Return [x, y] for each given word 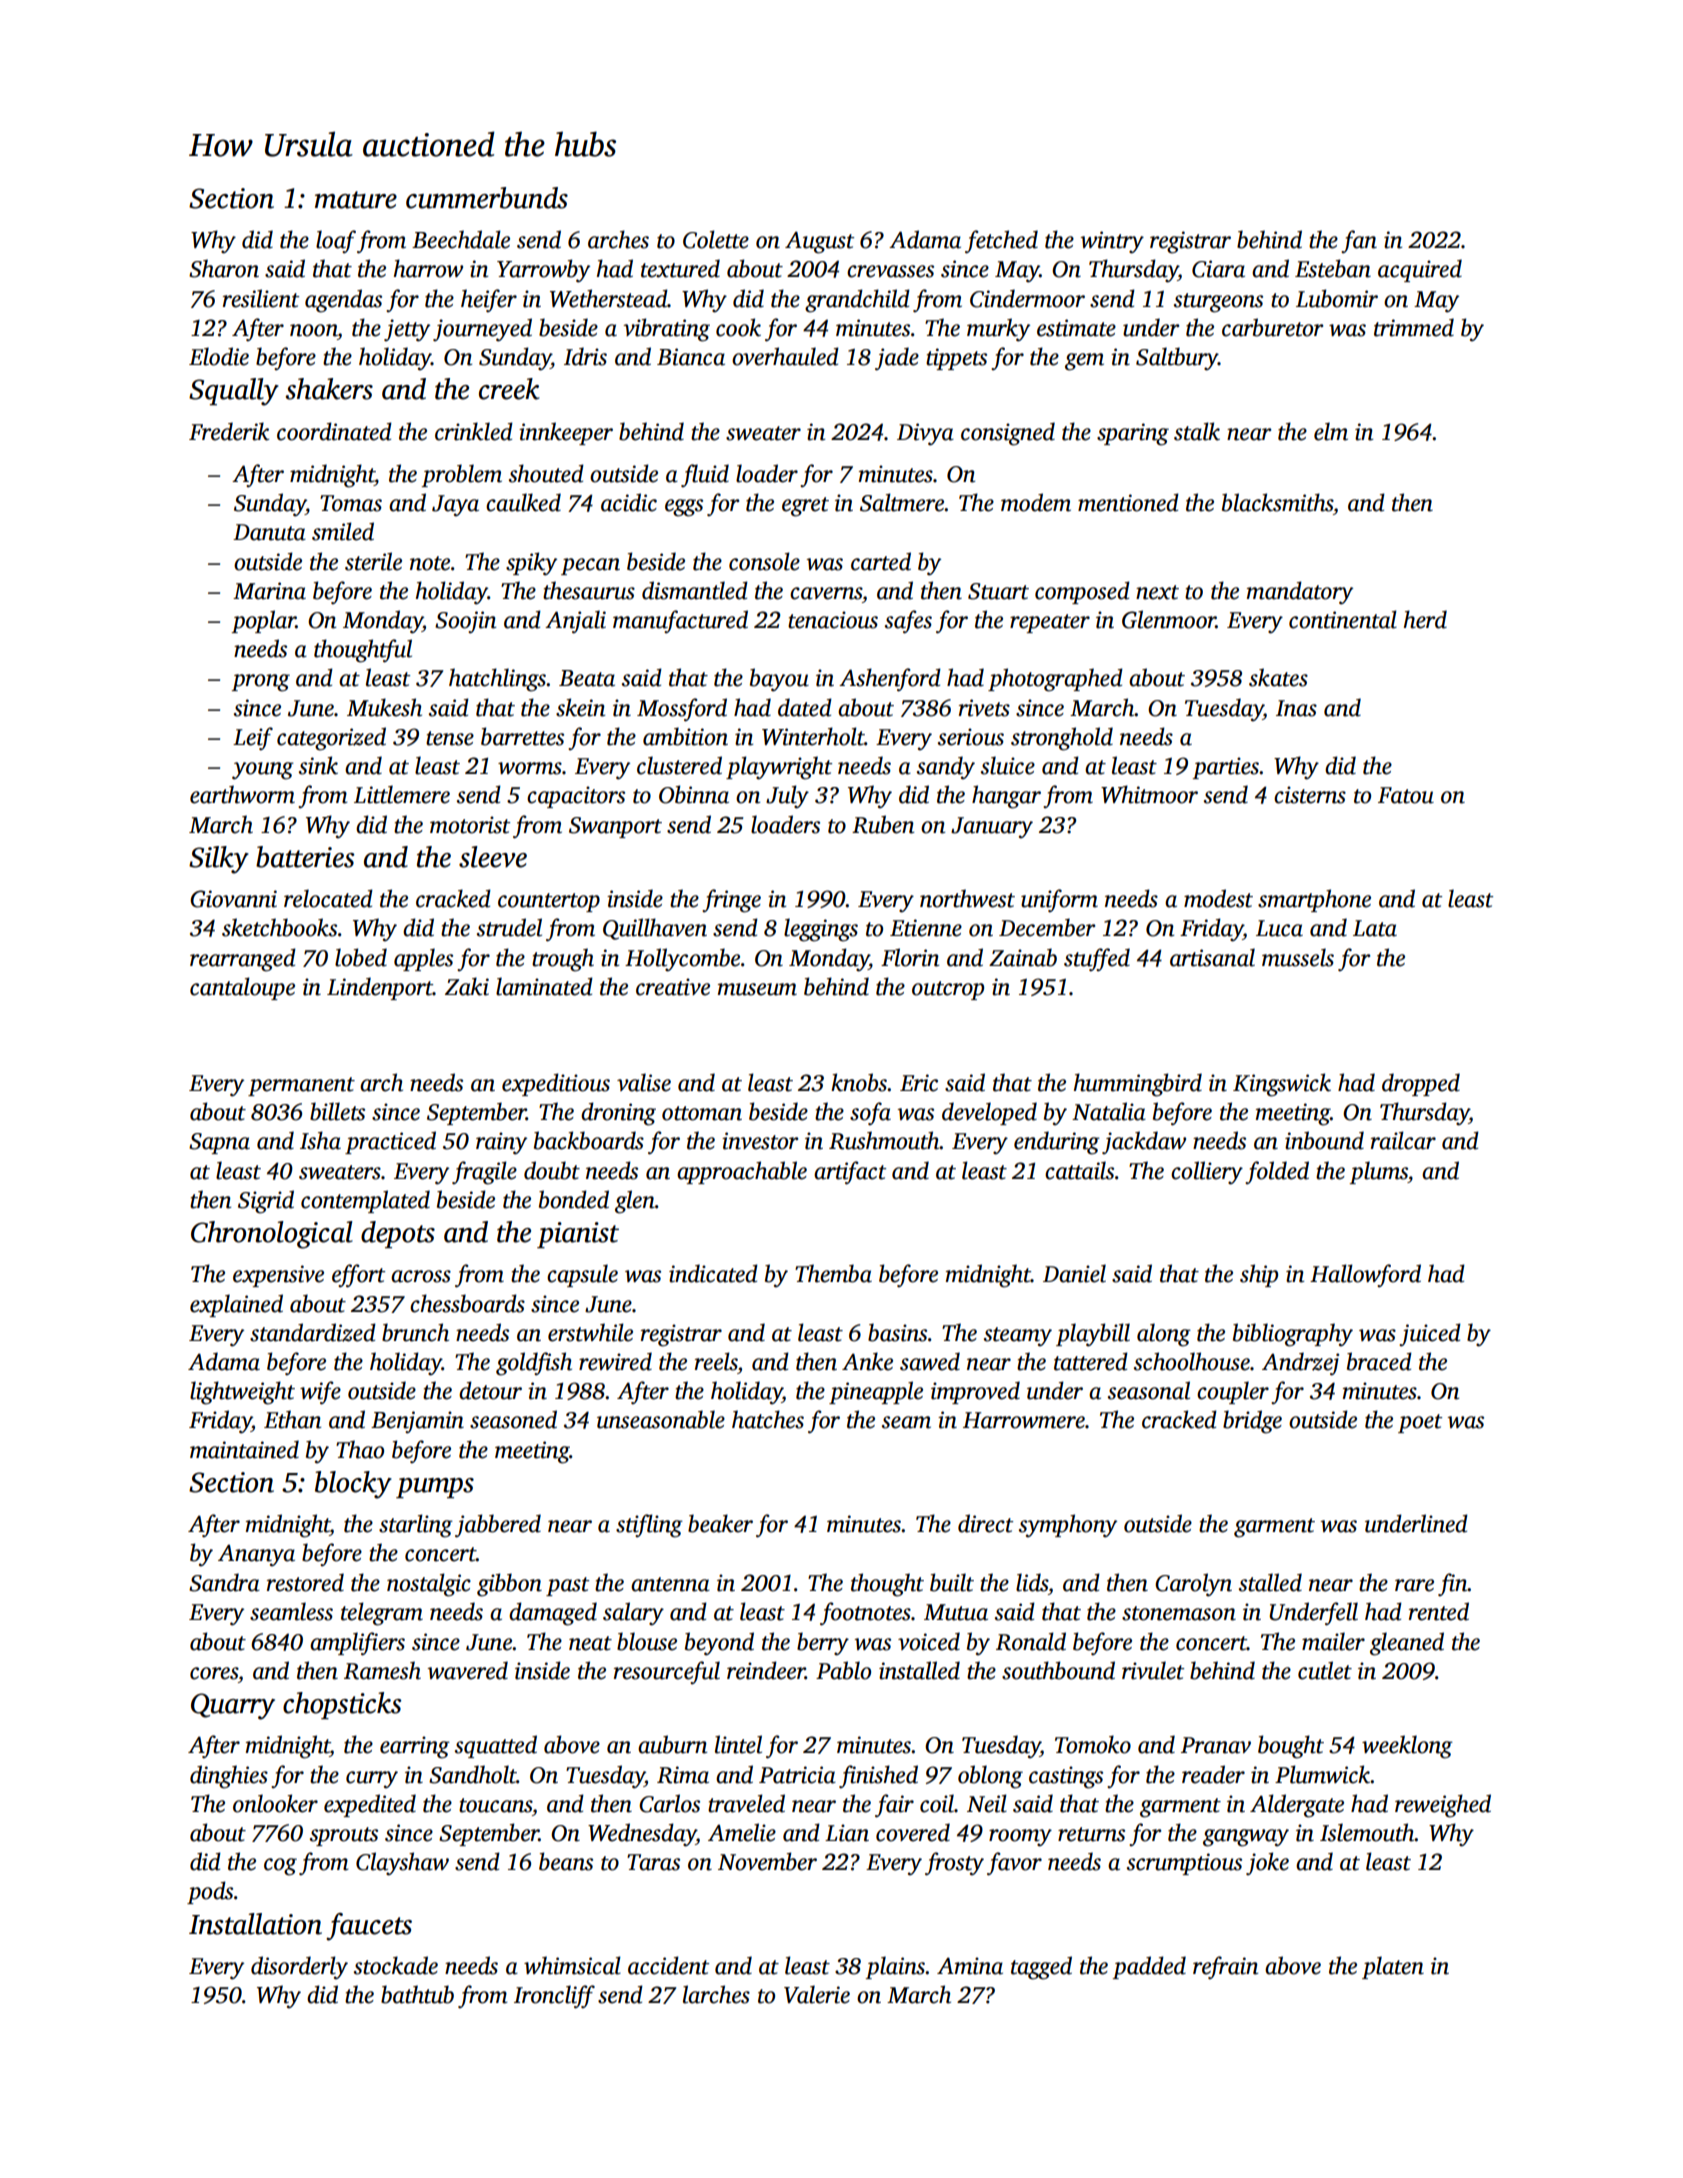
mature [356, 200]
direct [985, 1523]
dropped [1421, 1084]
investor [760, 1141]
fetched [1001, 242]
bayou [779, 680]
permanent [301, 1086]
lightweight [242, 1393]
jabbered [498, 1526]
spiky [531, 564]
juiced [1430, 1335]
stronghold [1062, 739]
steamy [1018, 1337]
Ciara [1218, 269]
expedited [370, 1805]
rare [1414, 1585]
